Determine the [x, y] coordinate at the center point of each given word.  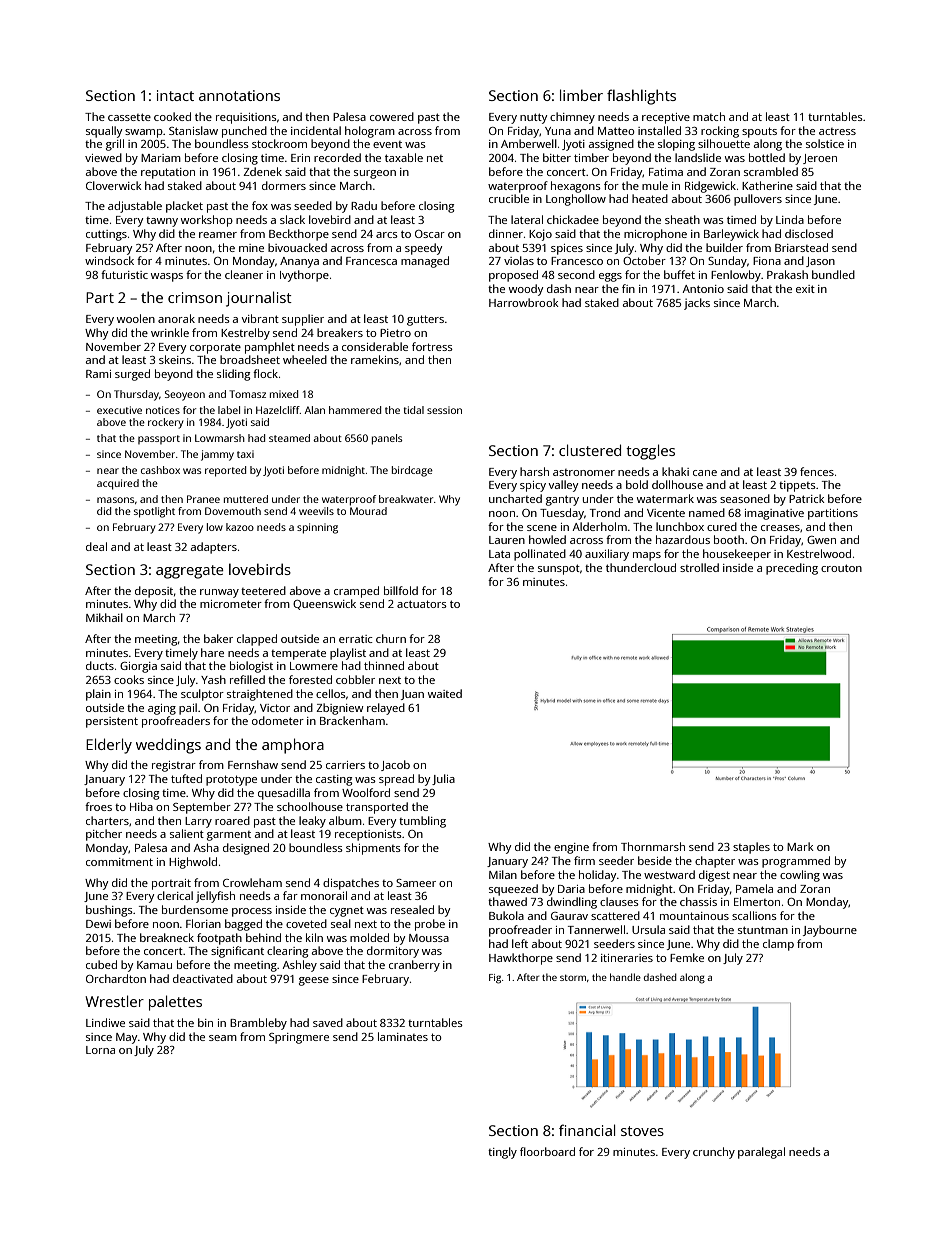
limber [581, 95]
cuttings [106, 235]
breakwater [406, 499]
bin [205, 1022]
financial [587, 1130]
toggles [650, 452]
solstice [825, 143]
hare [212, 652]
